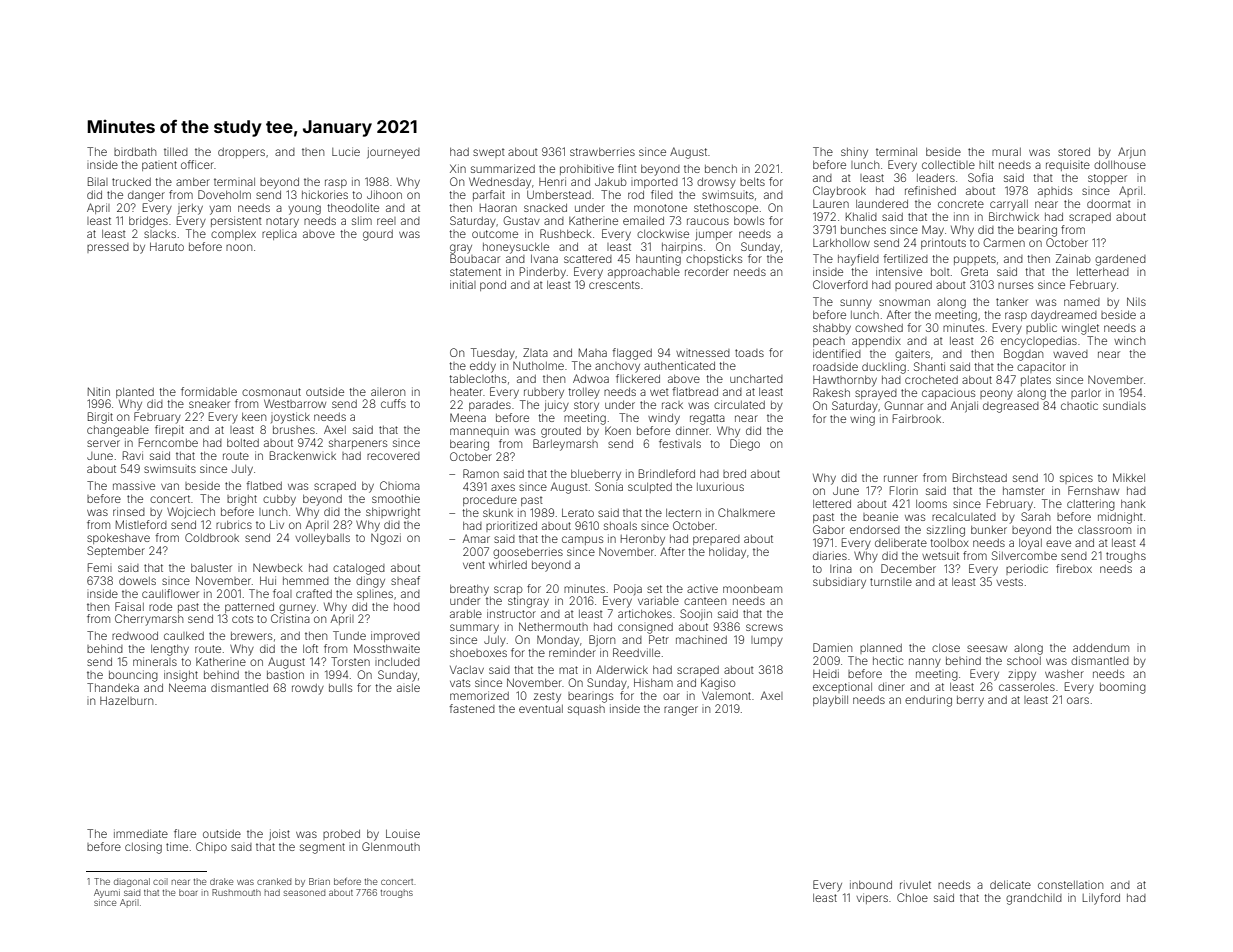 Image resolution: width=1233 pixels, height=952 pixels. Describe the element at coordinates (1006, 152) in the image. I see `mural` at that location.
